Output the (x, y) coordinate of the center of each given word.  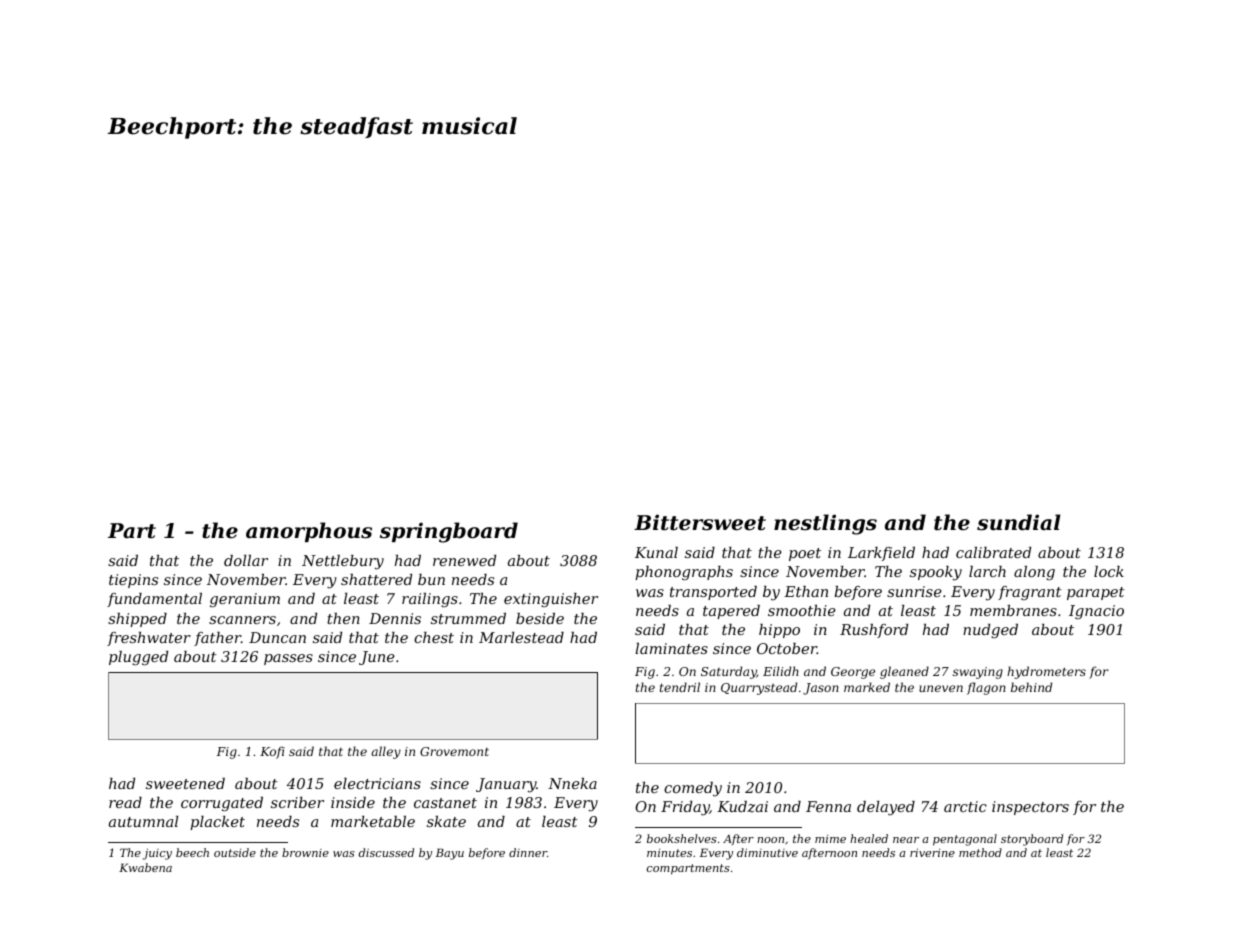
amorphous (309, 532)
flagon (986, 688)
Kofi (272, 752)
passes (288, 659)
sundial (1019, 522)
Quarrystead (759, 688)
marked (867, 687)
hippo (779, 631)
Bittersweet (700, 522)
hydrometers (1046, 672)
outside (235, 852)
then (343, 618)
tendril (680, 687)
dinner (528, 852)
